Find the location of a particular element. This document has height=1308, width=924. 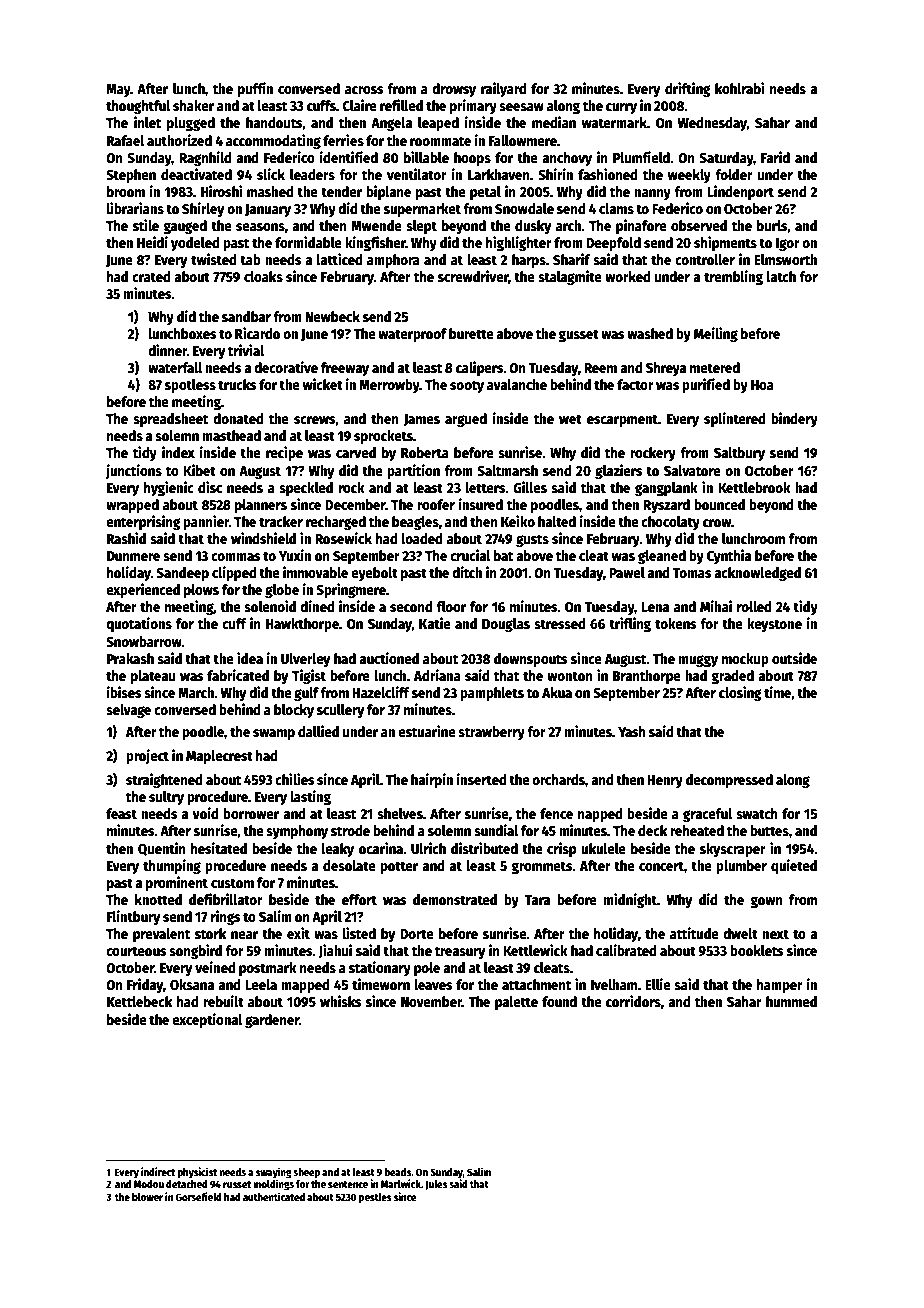

puffin is located at coordinates (255, 89).
